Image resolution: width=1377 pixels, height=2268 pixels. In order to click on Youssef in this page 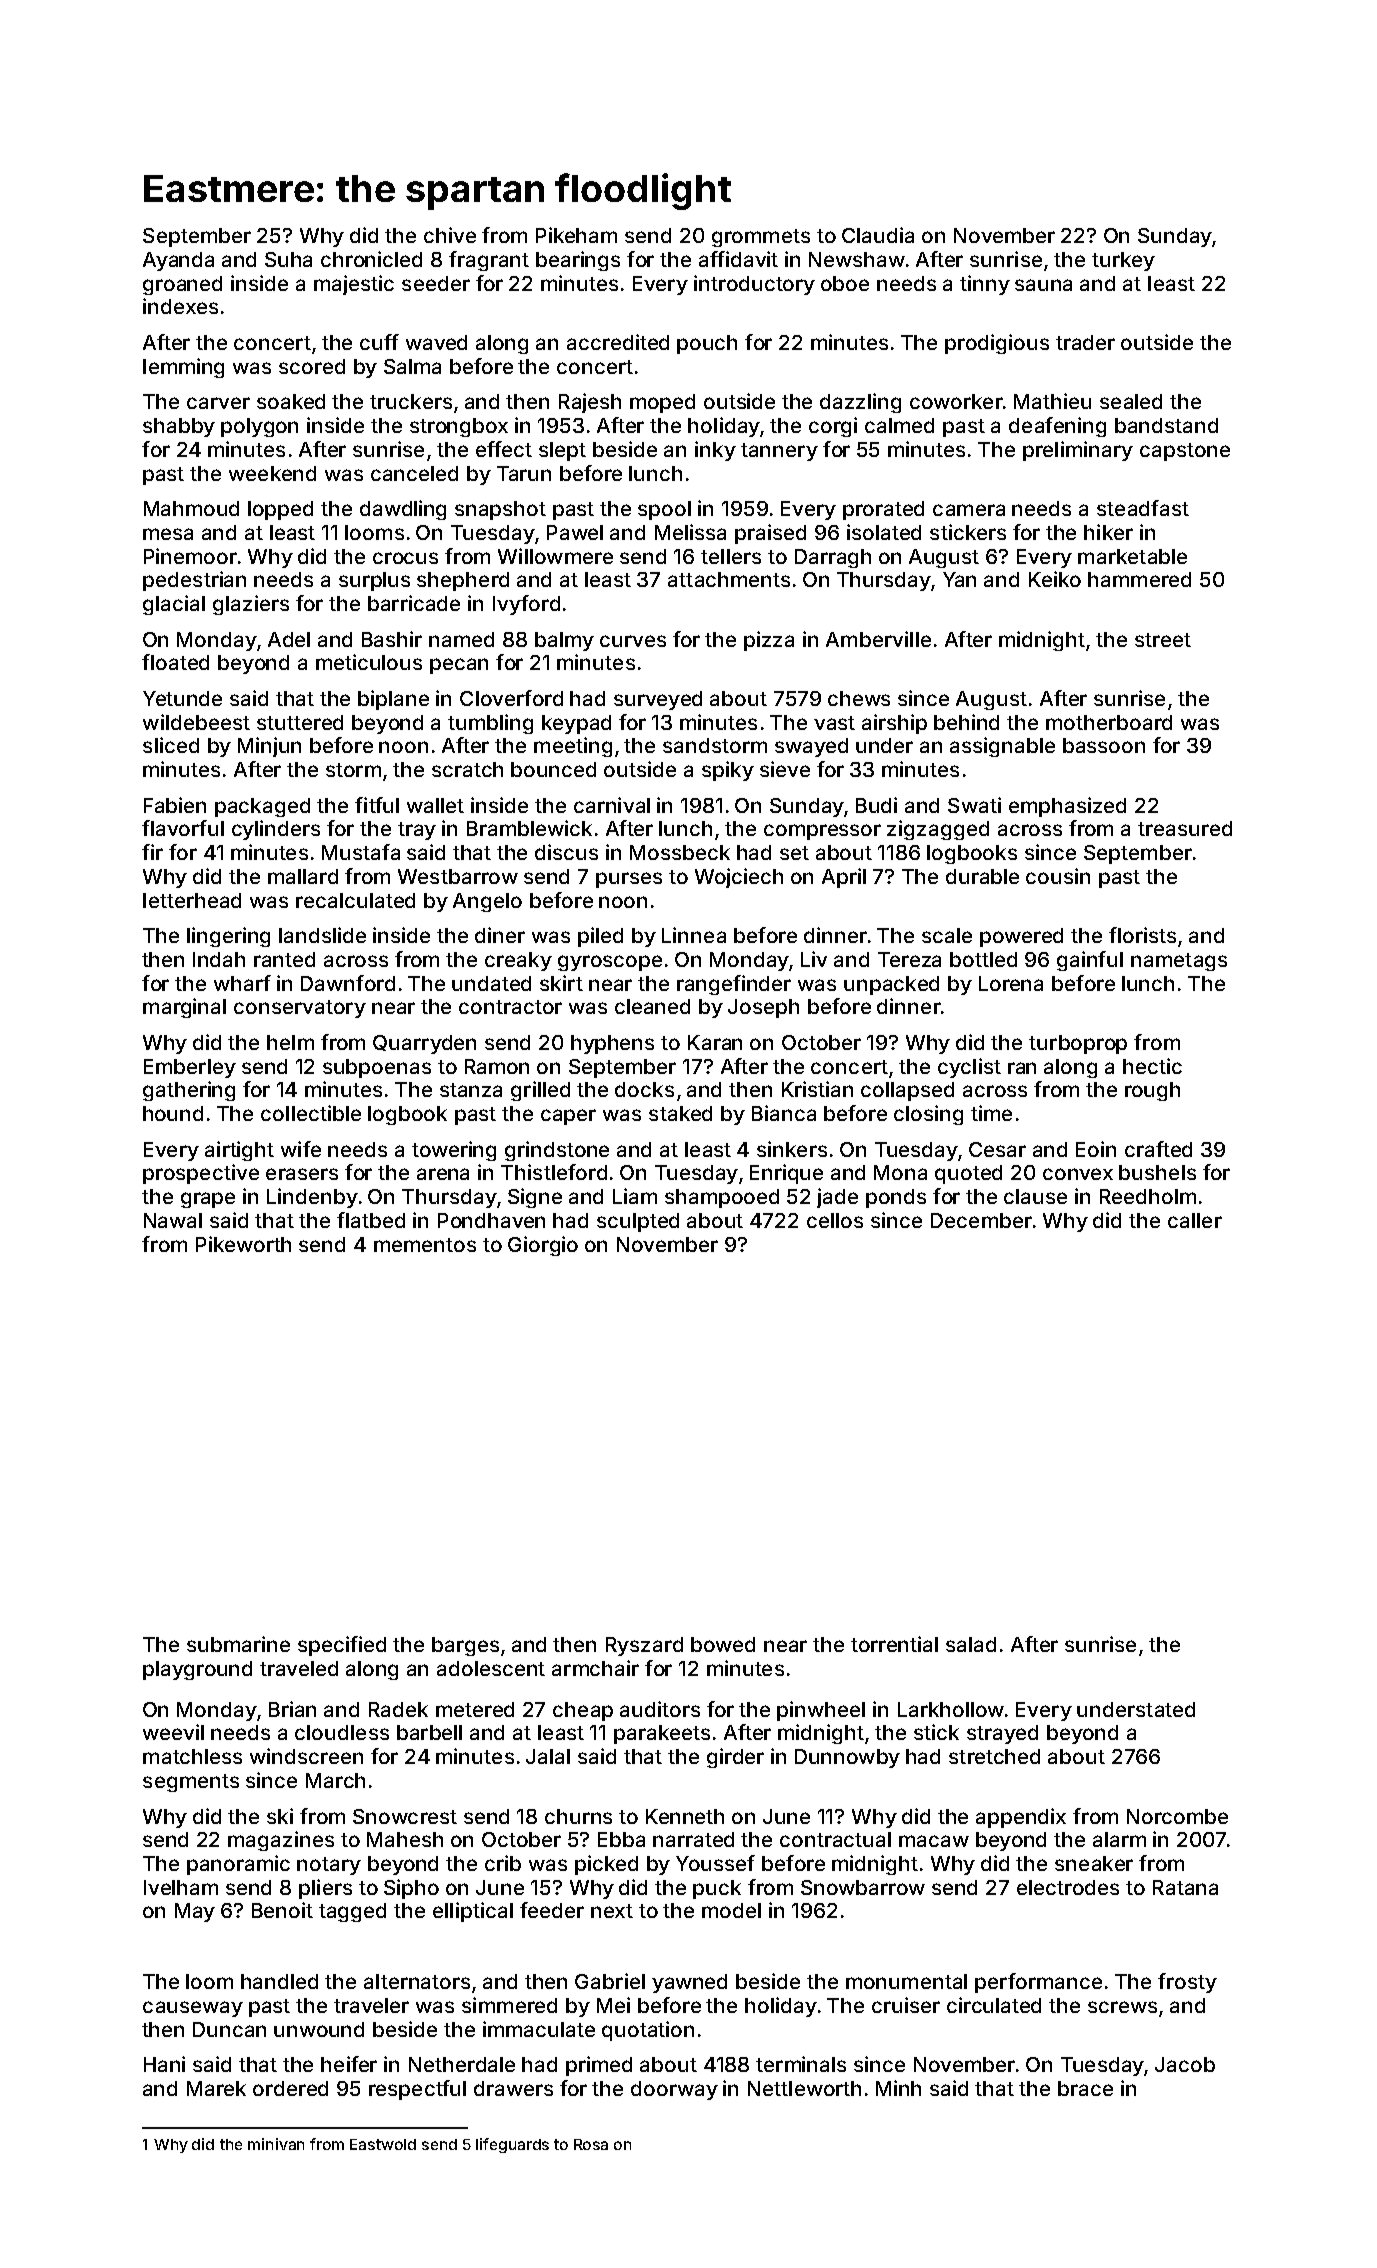, I will do `click(715, 1863)`.
